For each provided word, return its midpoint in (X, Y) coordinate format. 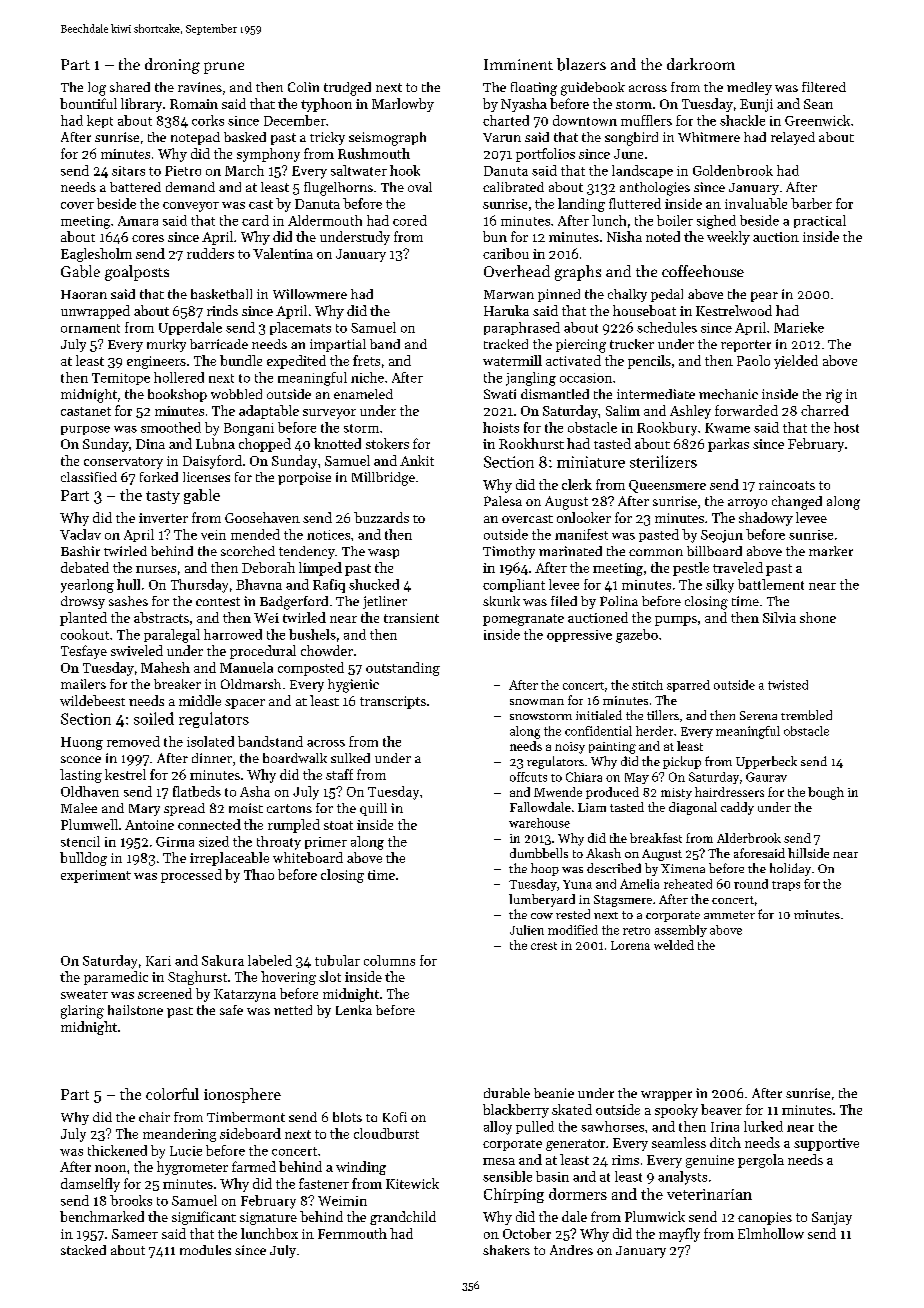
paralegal (172, 636)
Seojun (722, 536)
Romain (194, 104)
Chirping (514, 1195)
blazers (581, 64)
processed (191, 876)
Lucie (186, 1151)
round (751, 884)
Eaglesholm (96, 255)
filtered (824, 87)
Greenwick (817, 120)
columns (389, 960)
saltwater (359, 170)
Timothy (509, 552)
